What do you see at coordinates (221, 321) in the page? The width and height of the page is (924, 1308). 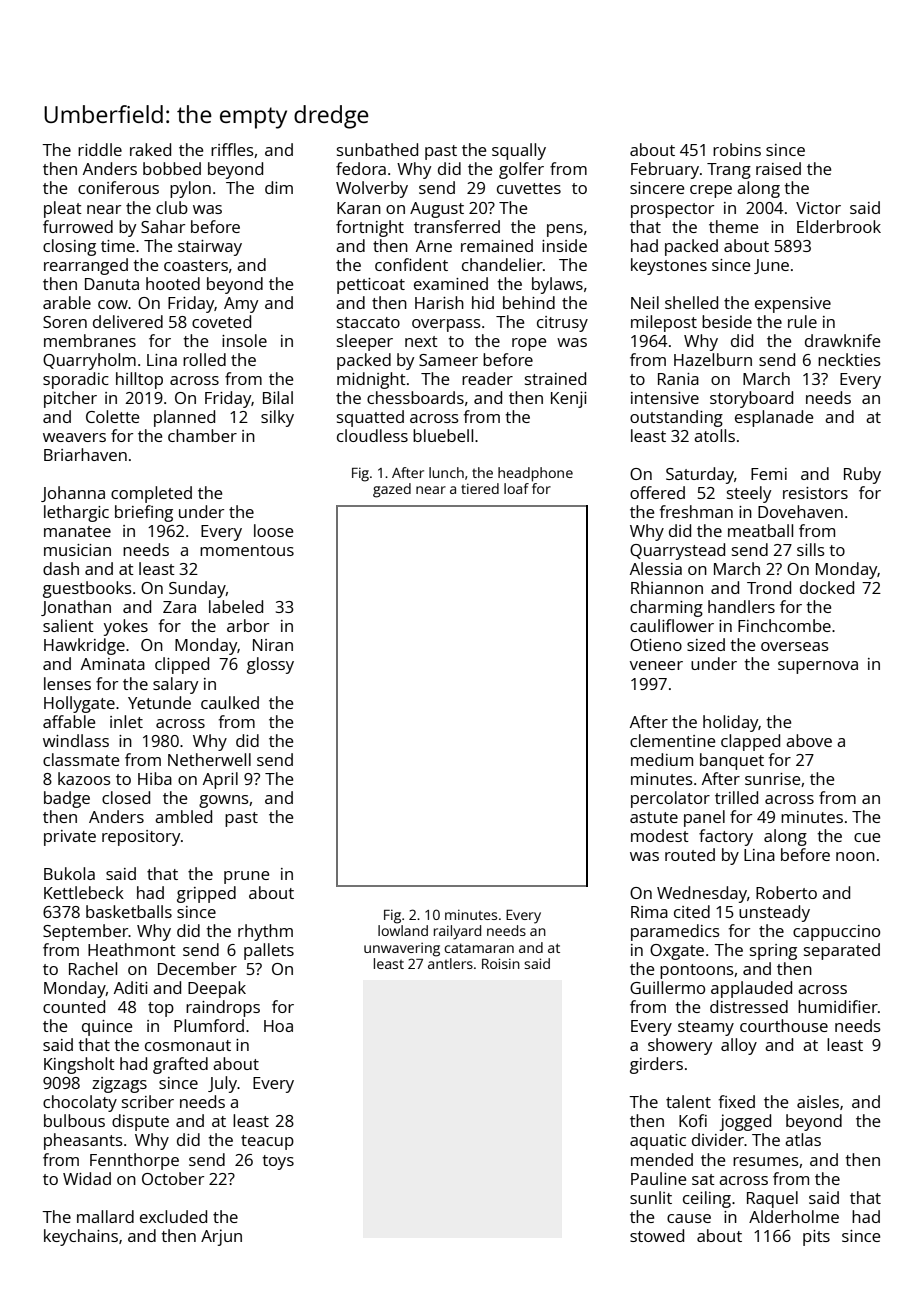 I see `coveted` at bounding box center [221, 321].
